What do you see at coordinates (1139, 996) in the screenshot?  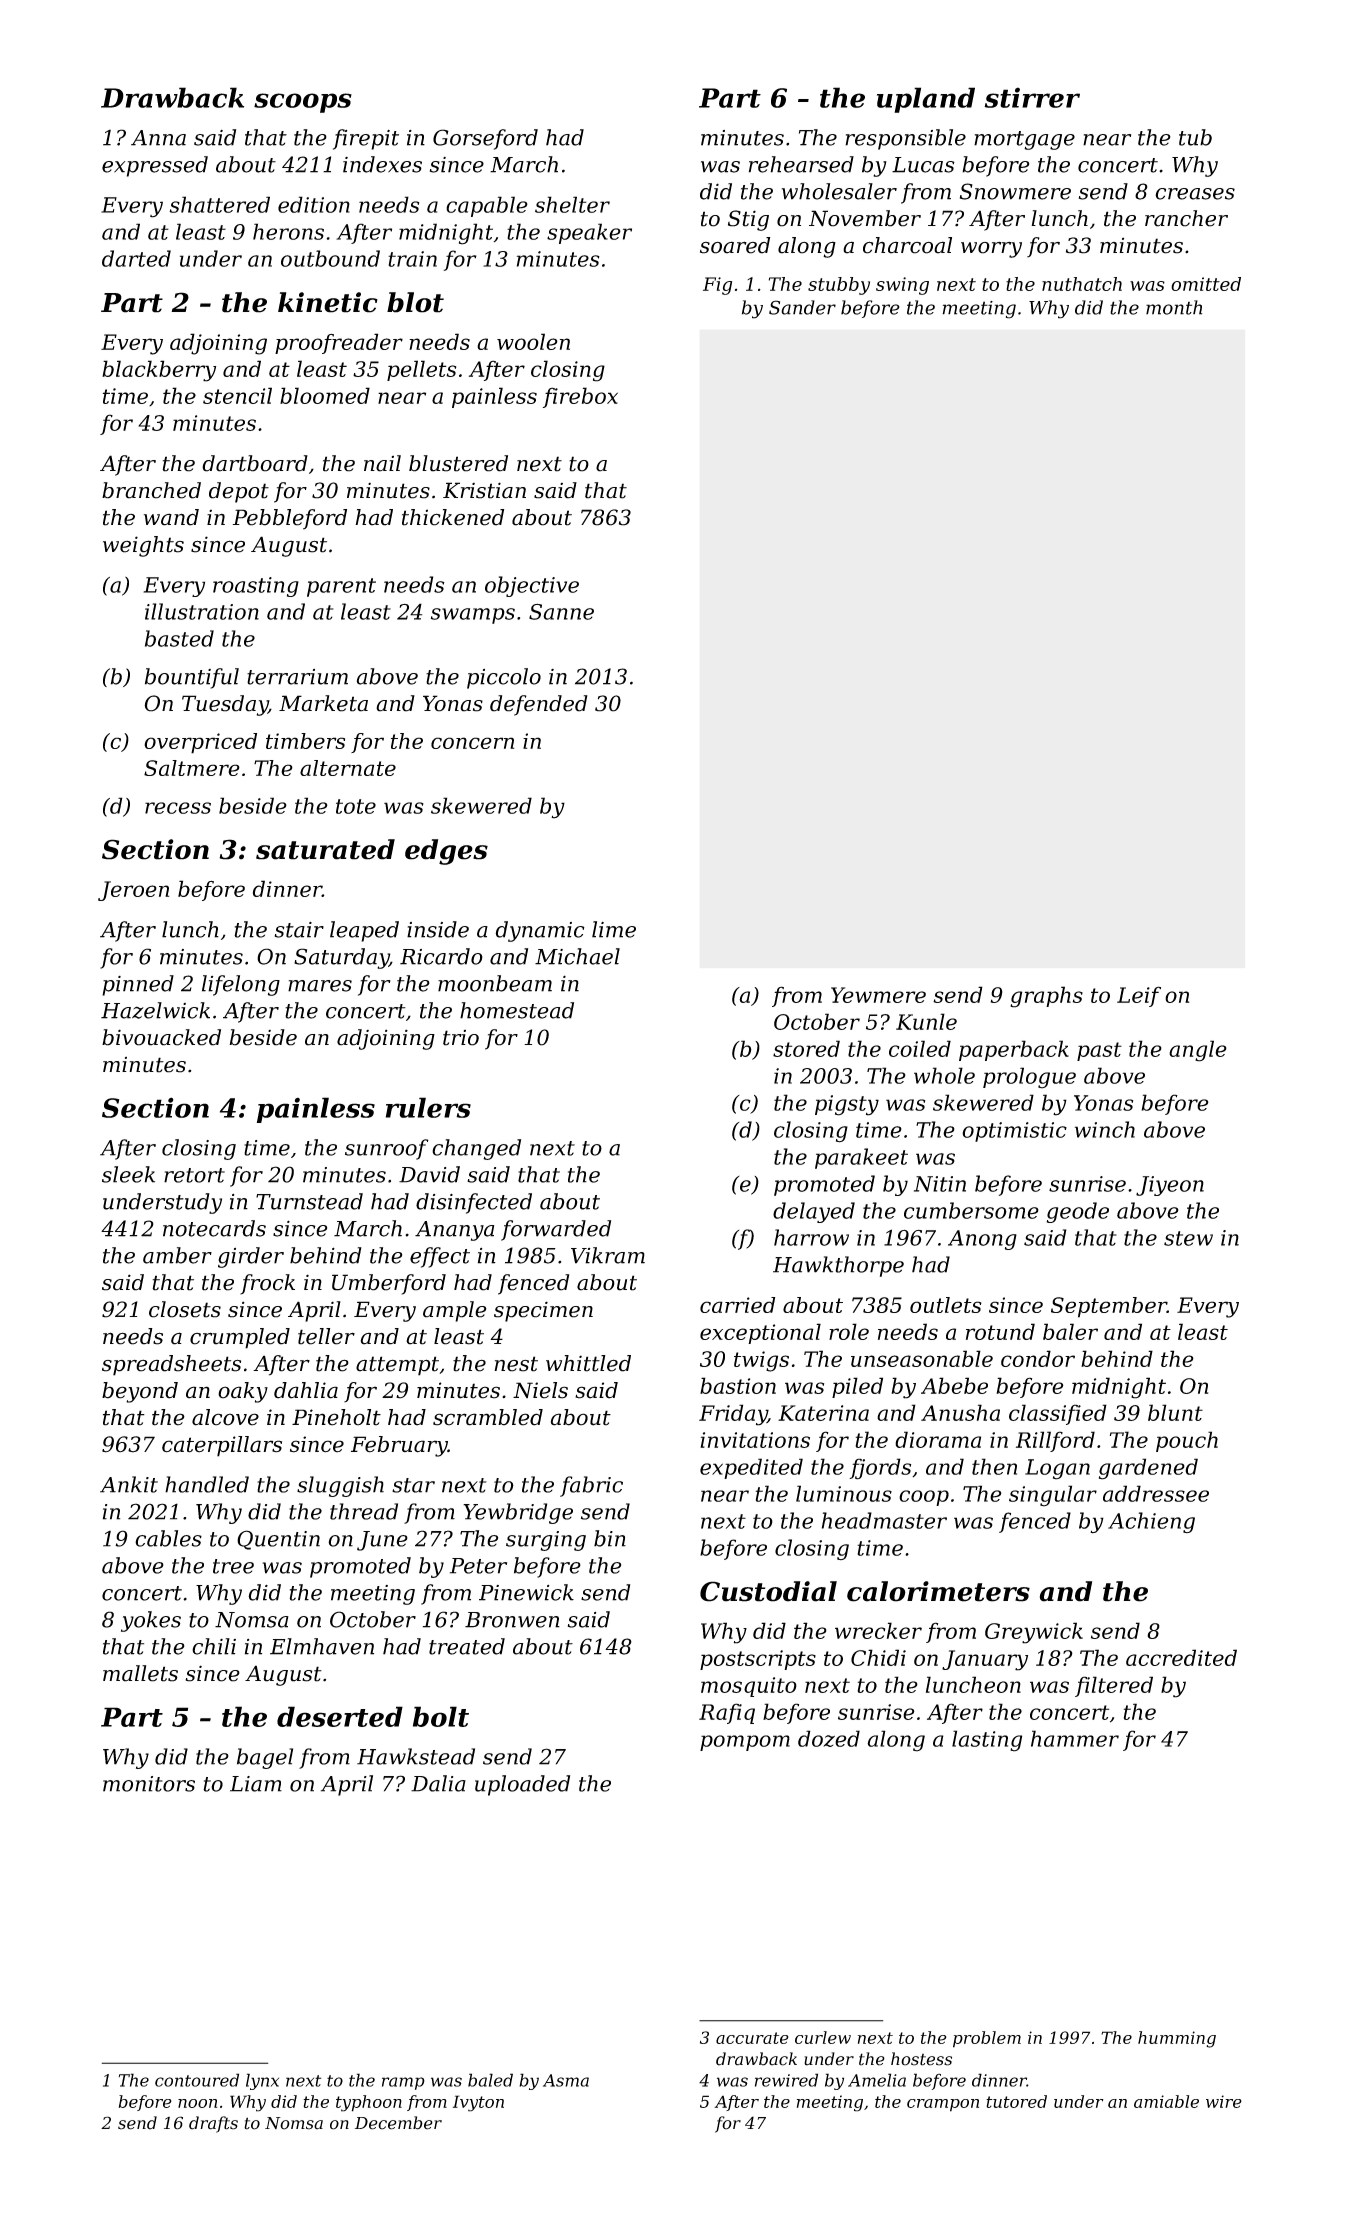 I see `Leif` at bounding box center [1139, 996].
